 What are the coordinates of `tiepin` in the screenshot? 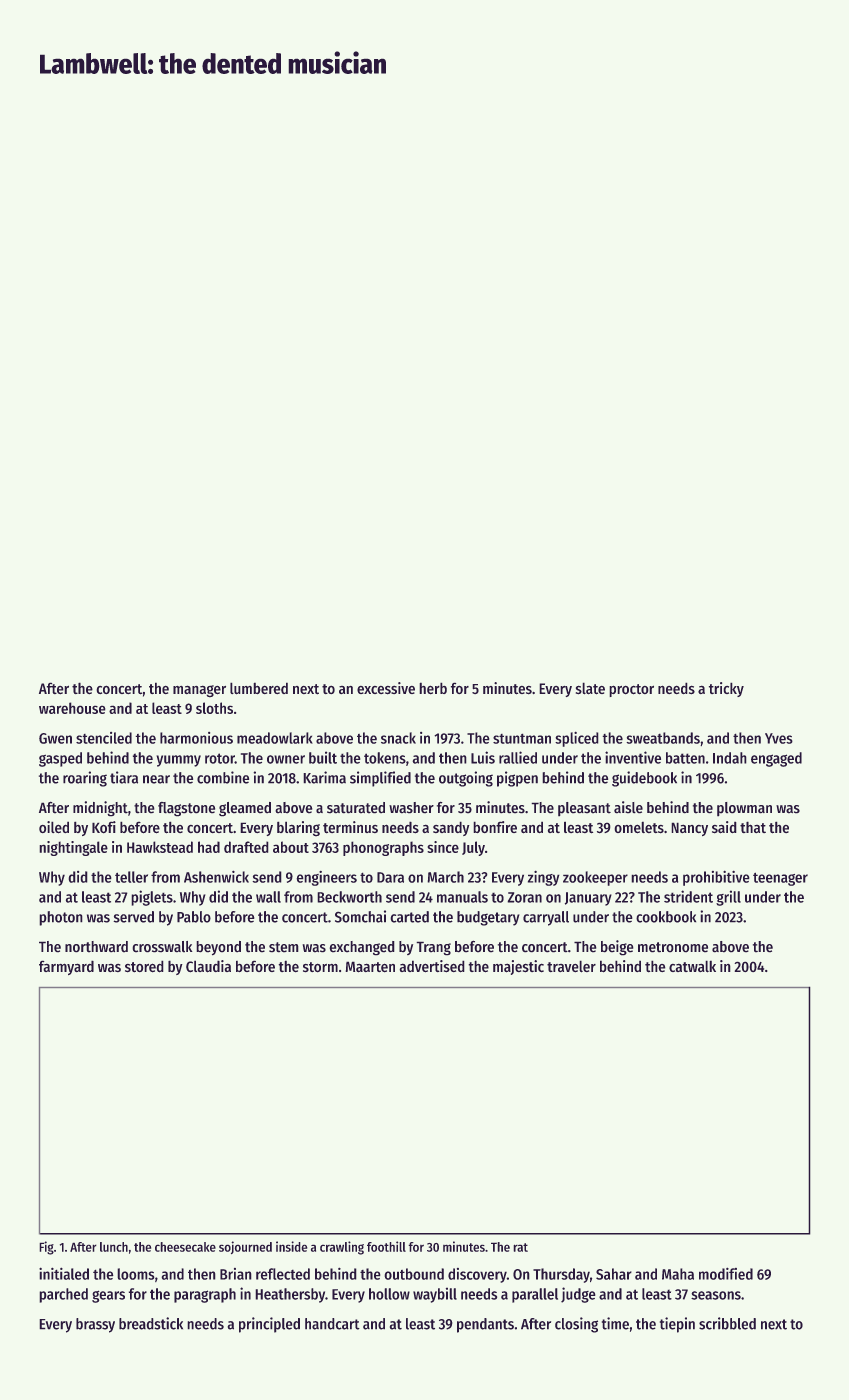 It's located at (677, 1325).
